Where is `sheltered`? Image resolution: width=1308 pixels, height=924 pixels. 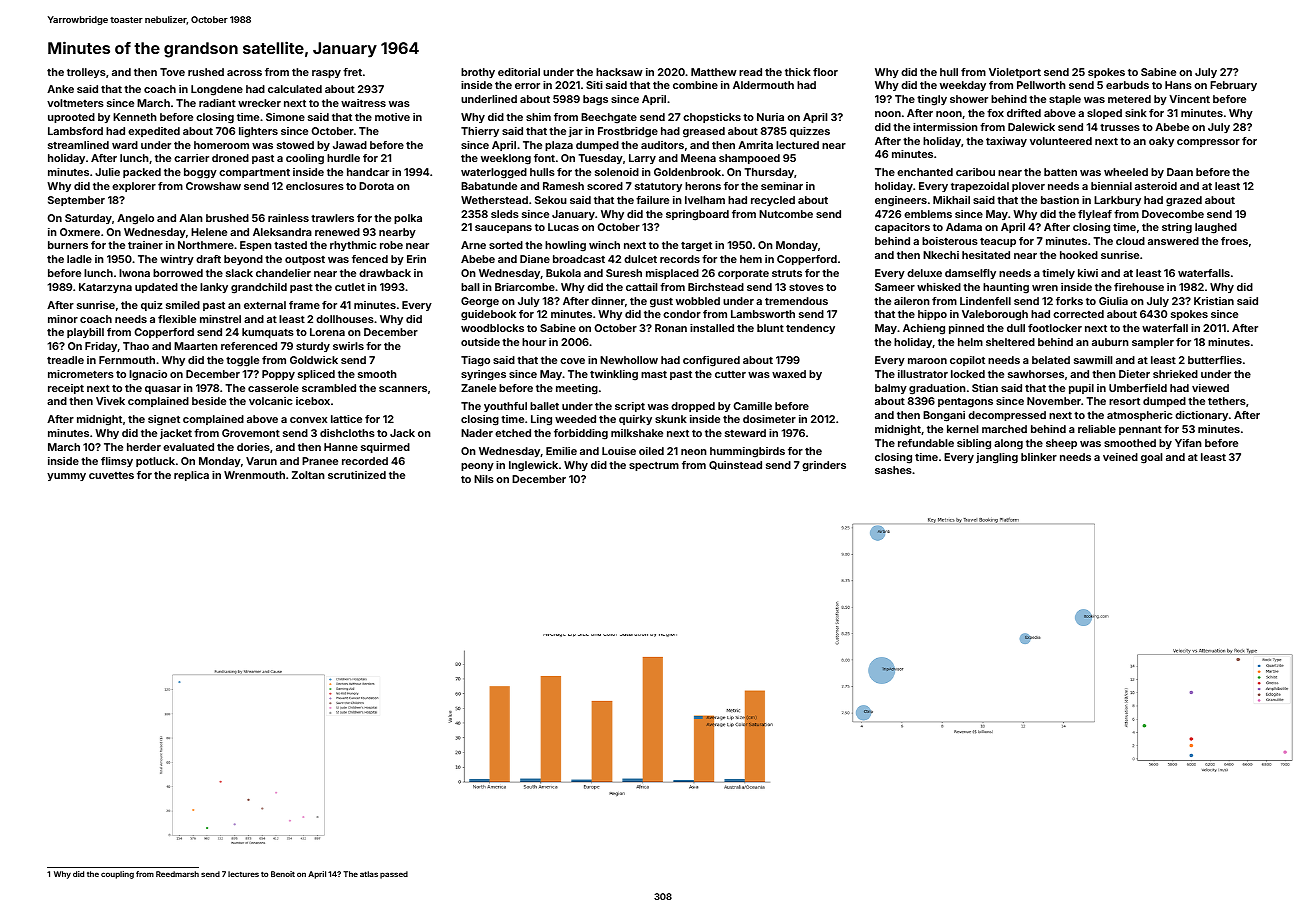 sheltered is located at coordinates (1010, 342).
